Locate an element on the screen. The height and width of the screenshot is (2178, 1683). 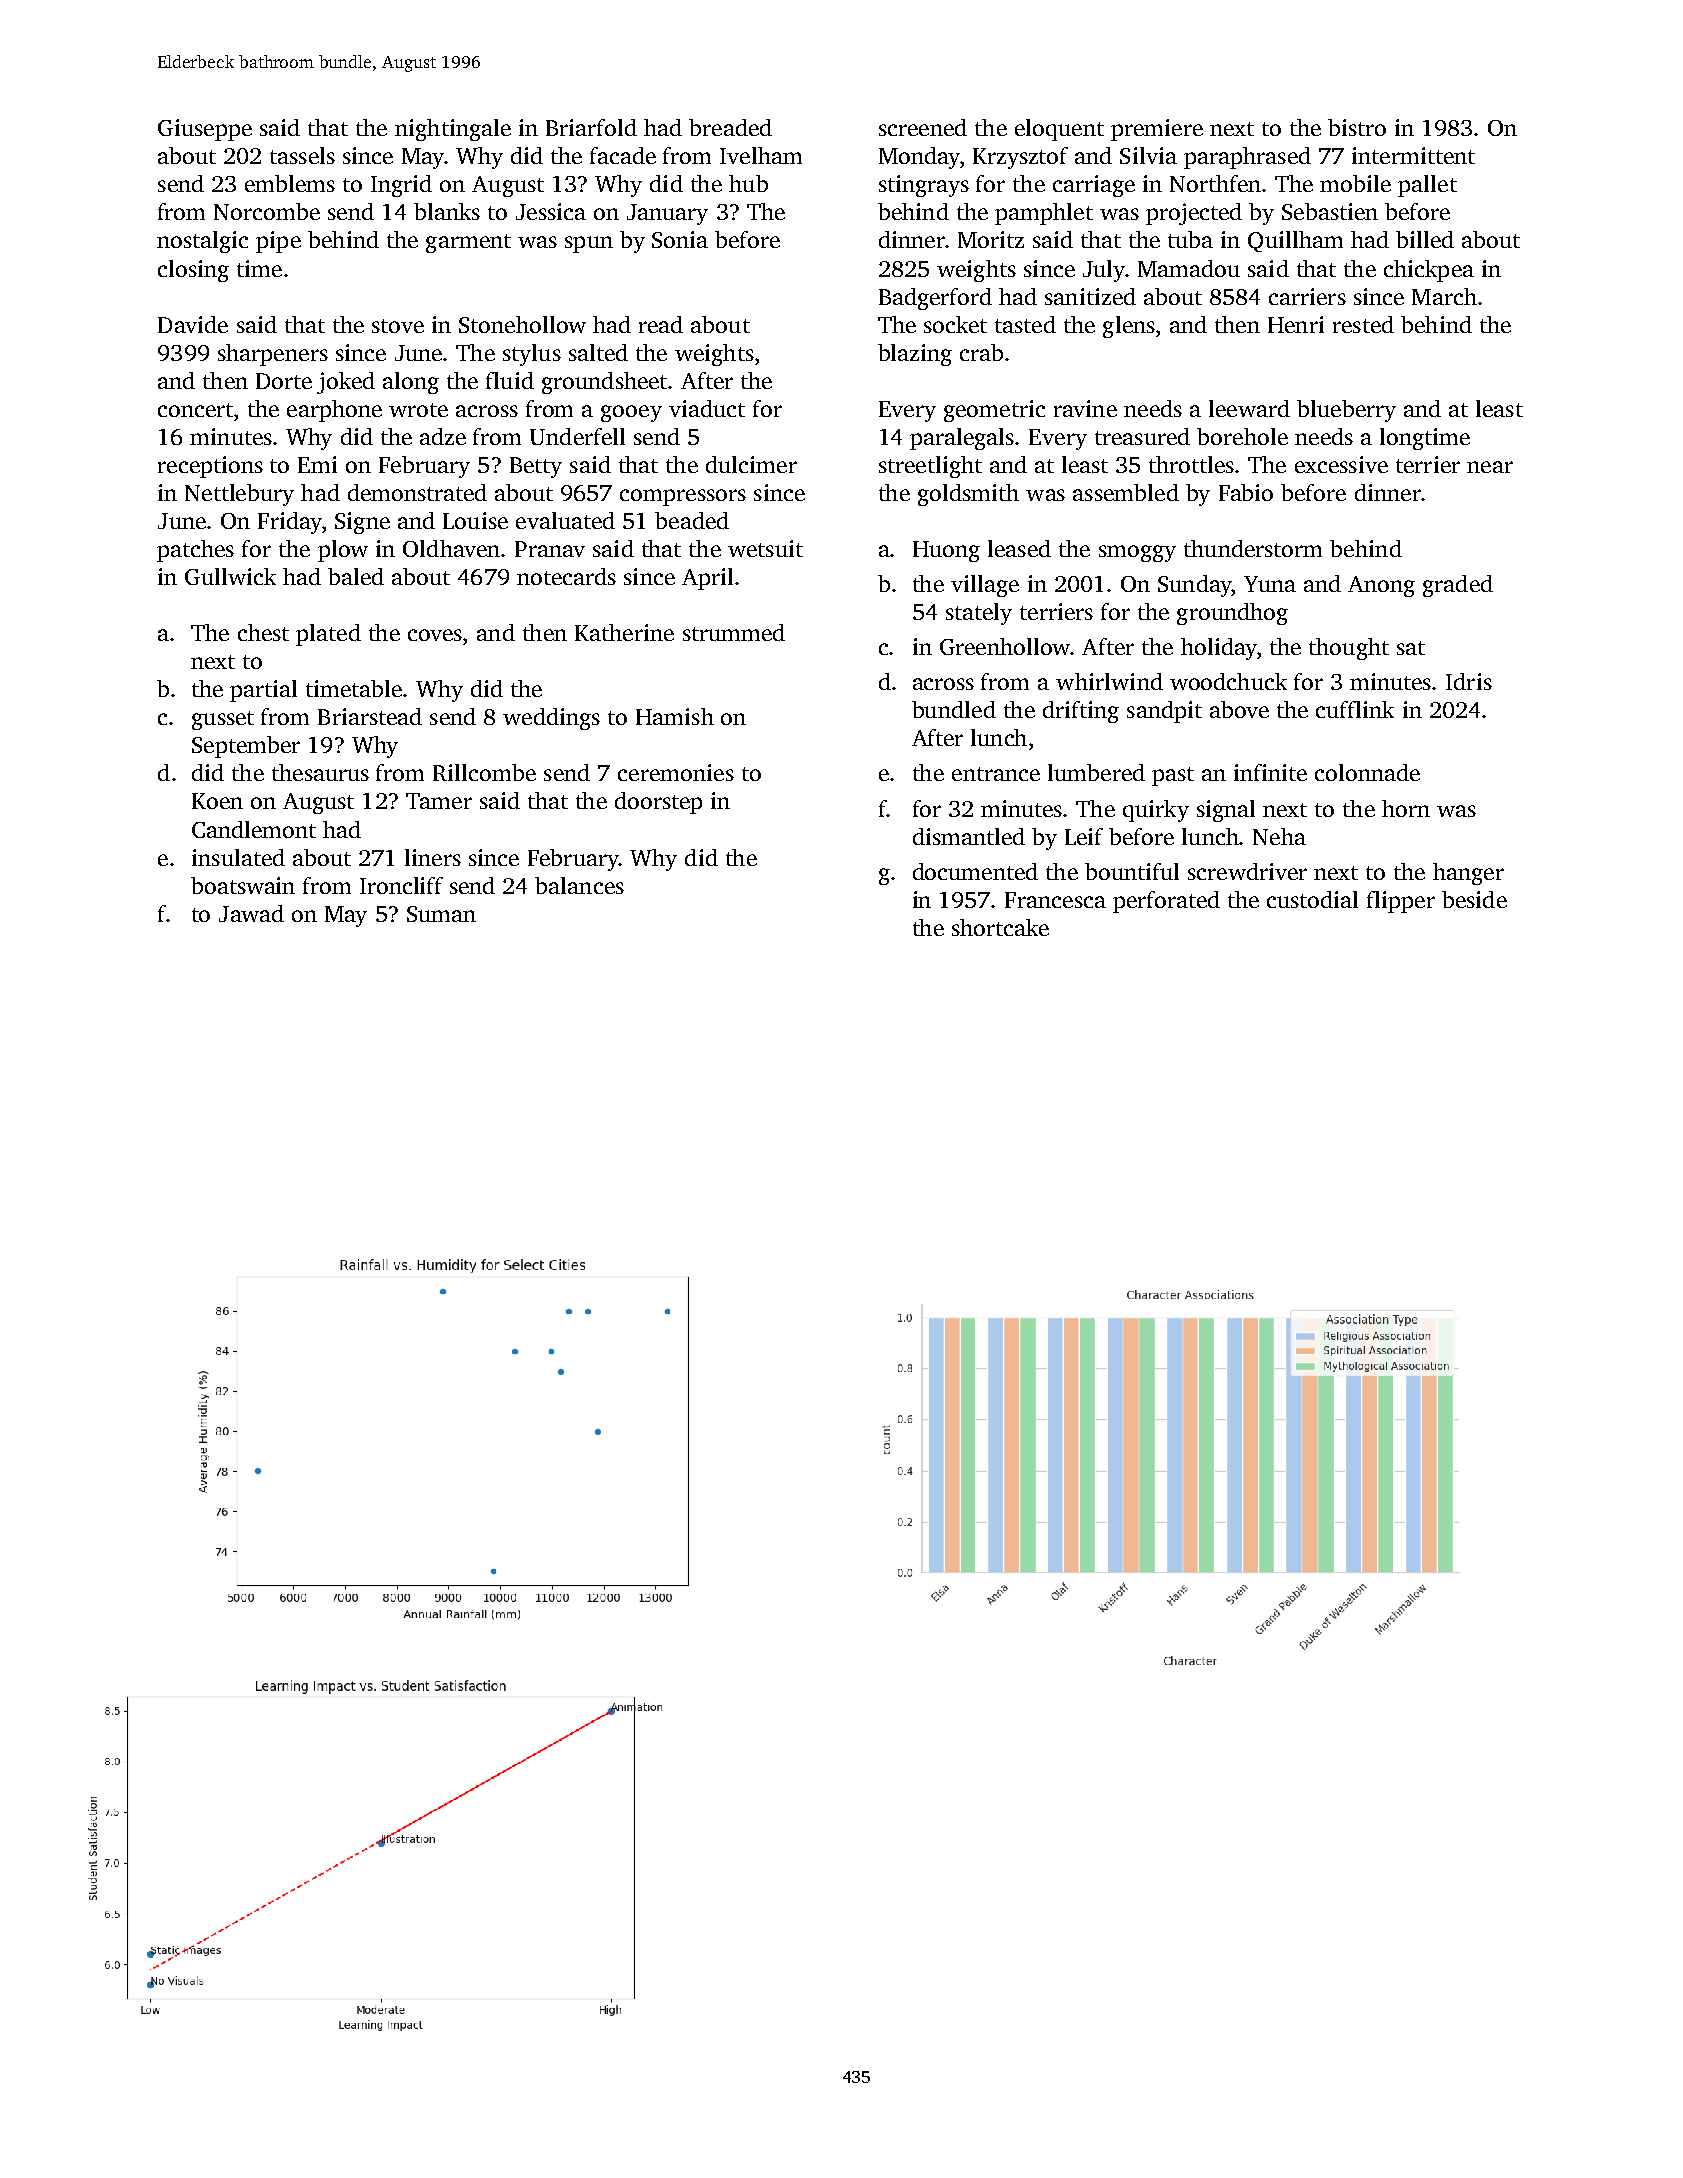
bistro is located at coordinates (1357, 127).
